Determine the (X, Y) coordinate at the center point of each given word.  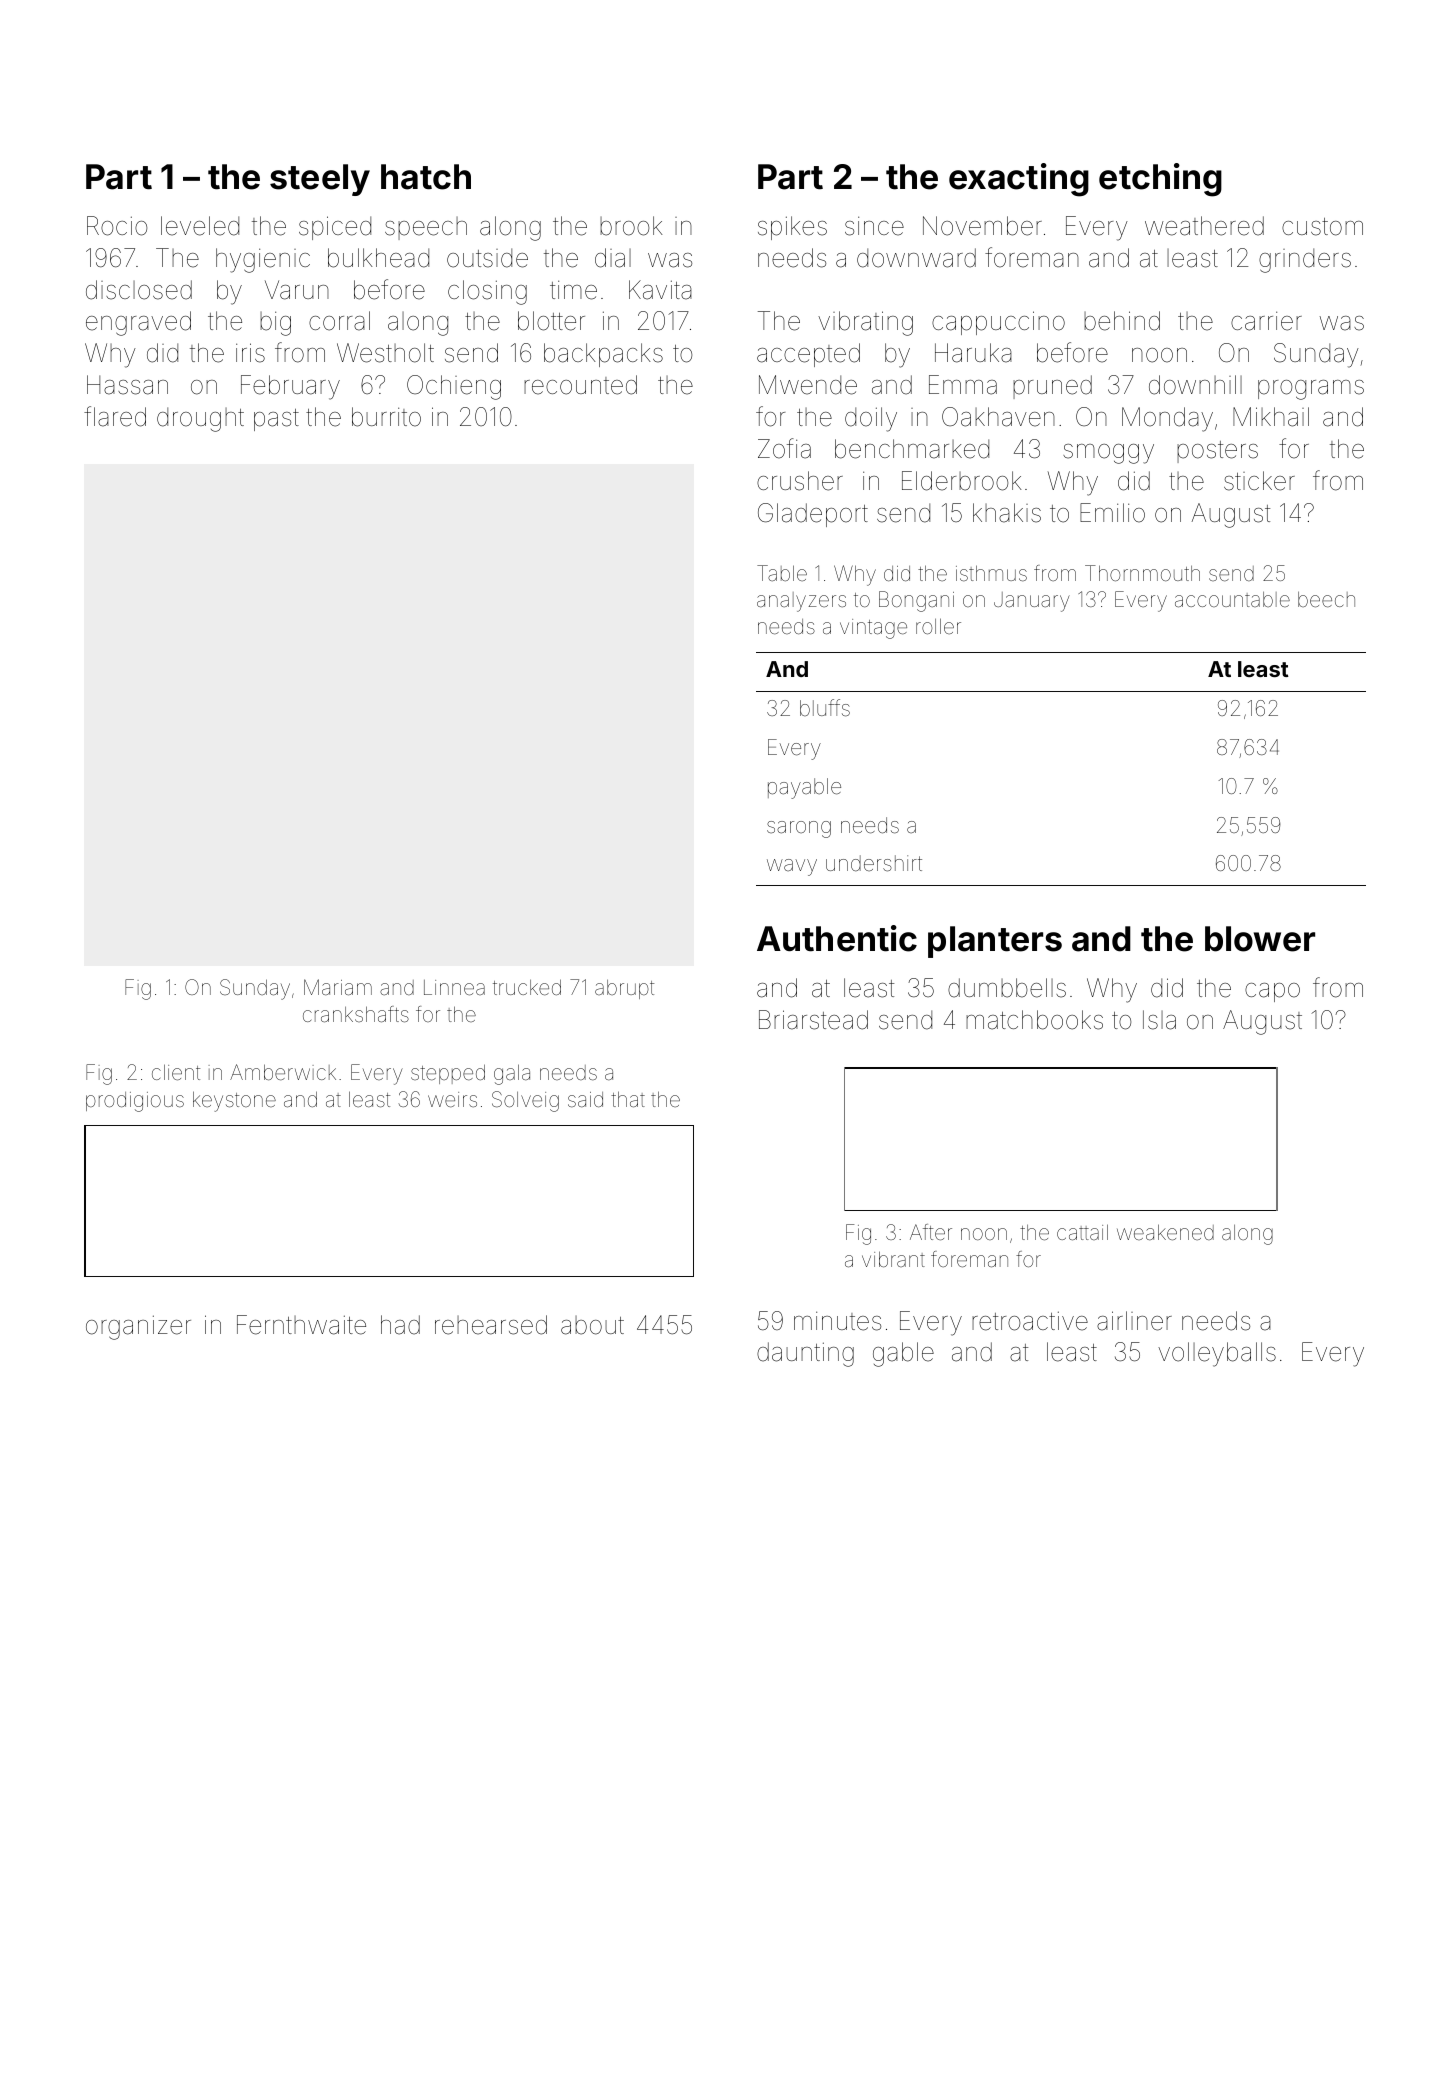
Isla (1159, 1020)
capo (1272, 992)
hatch (426, 177)
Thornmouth (1142, 573)
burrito (386, 417)
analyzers (801, 602)
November (982, 226)
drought (200, 419)
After (931, 1232)
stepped (448, 1074)
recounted (580, 385)
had (400, 1325)
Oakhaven (998, 417)
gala (512, 1074)
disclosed (139, 290)
